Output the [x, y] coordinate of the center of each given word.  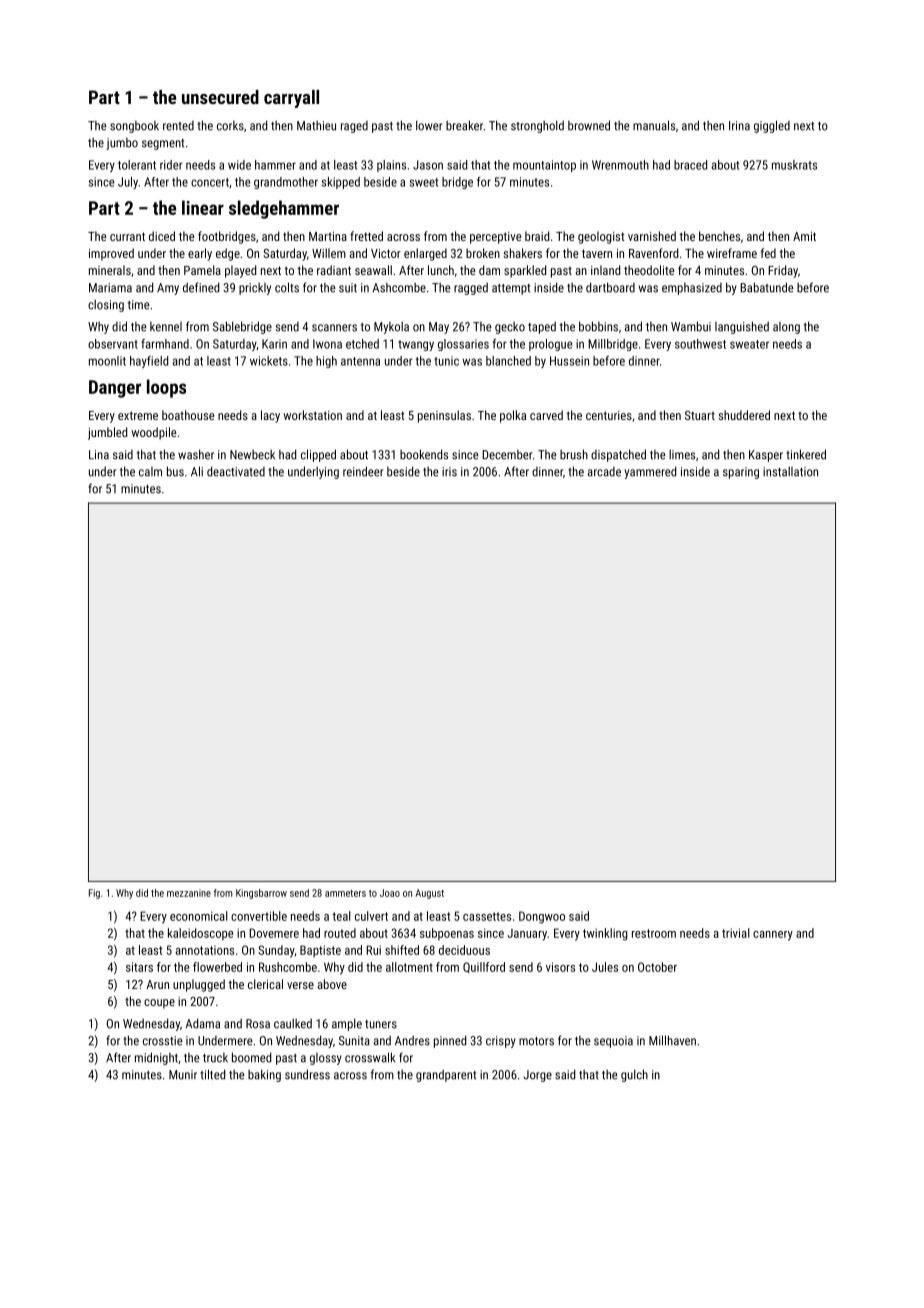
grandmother [286, 183]
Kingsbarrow [261, 894]
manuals [654, 125]
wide [239, 165]
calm [150, 472]
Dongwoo [542, 917]
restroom [654, 933]
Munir [183, 1075]
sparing [741, 473]
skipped [341, 183]
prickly [255, 288]
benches [719, 236]
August [429, 894]
